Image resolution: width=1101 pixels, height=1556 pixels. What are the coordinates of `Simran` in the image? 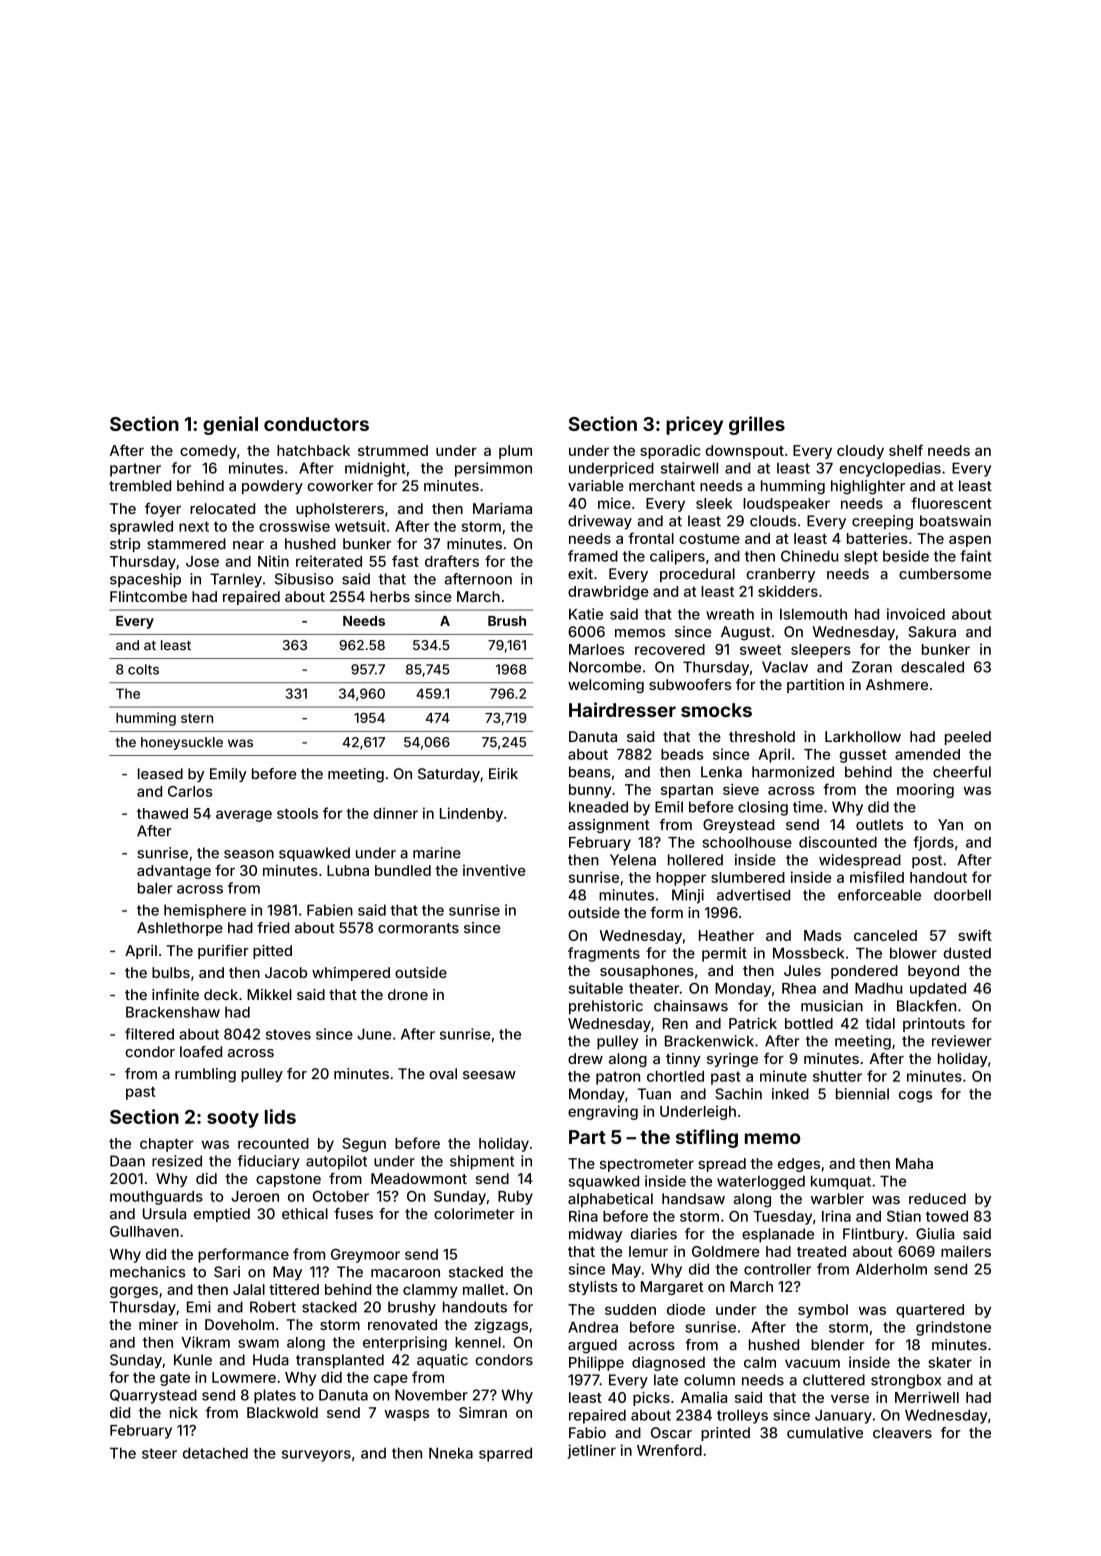 It's located at (483, 1412).
